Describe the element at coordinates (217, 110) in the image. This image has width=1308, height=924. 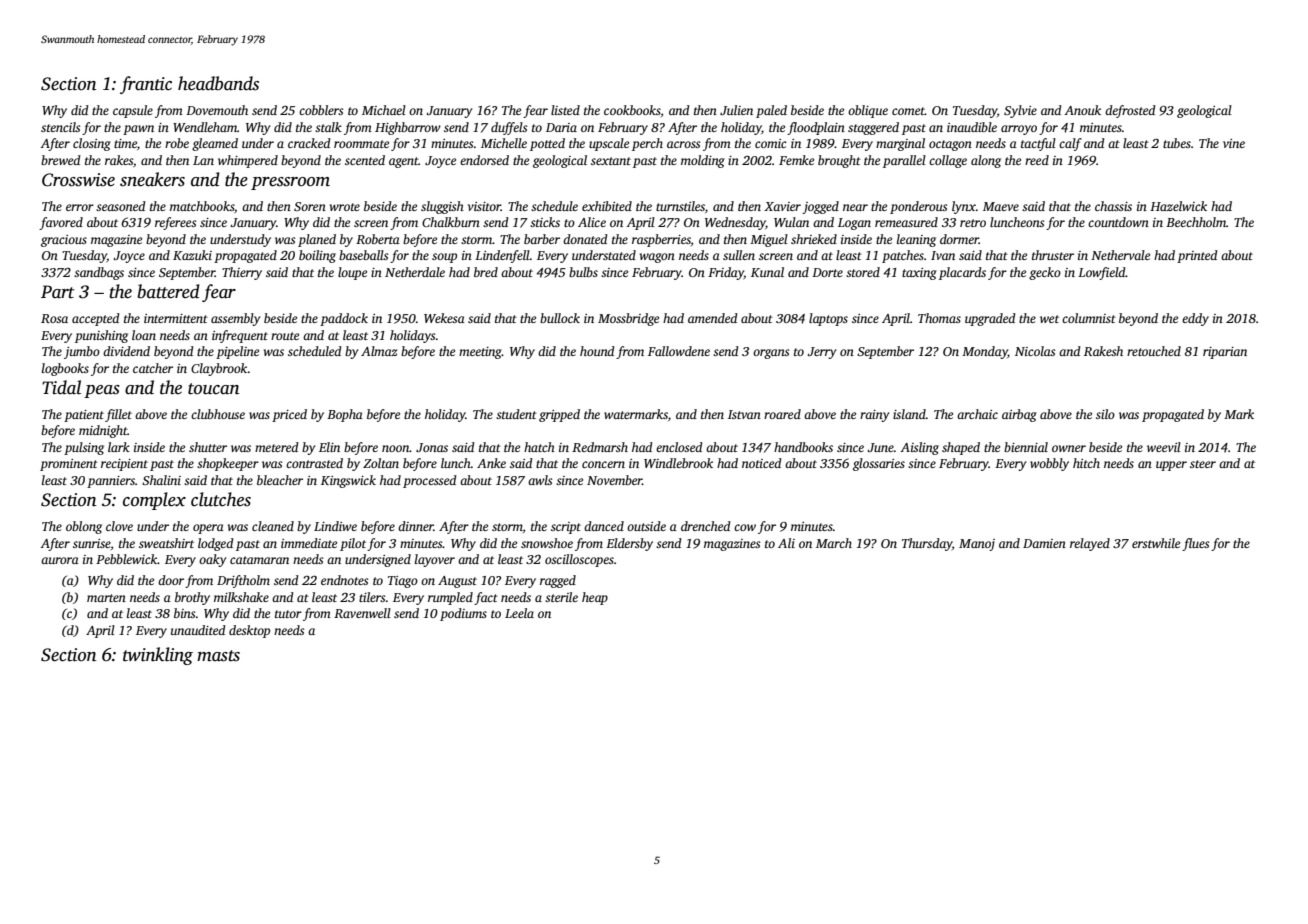
I see `Dovemouth` at that location.
